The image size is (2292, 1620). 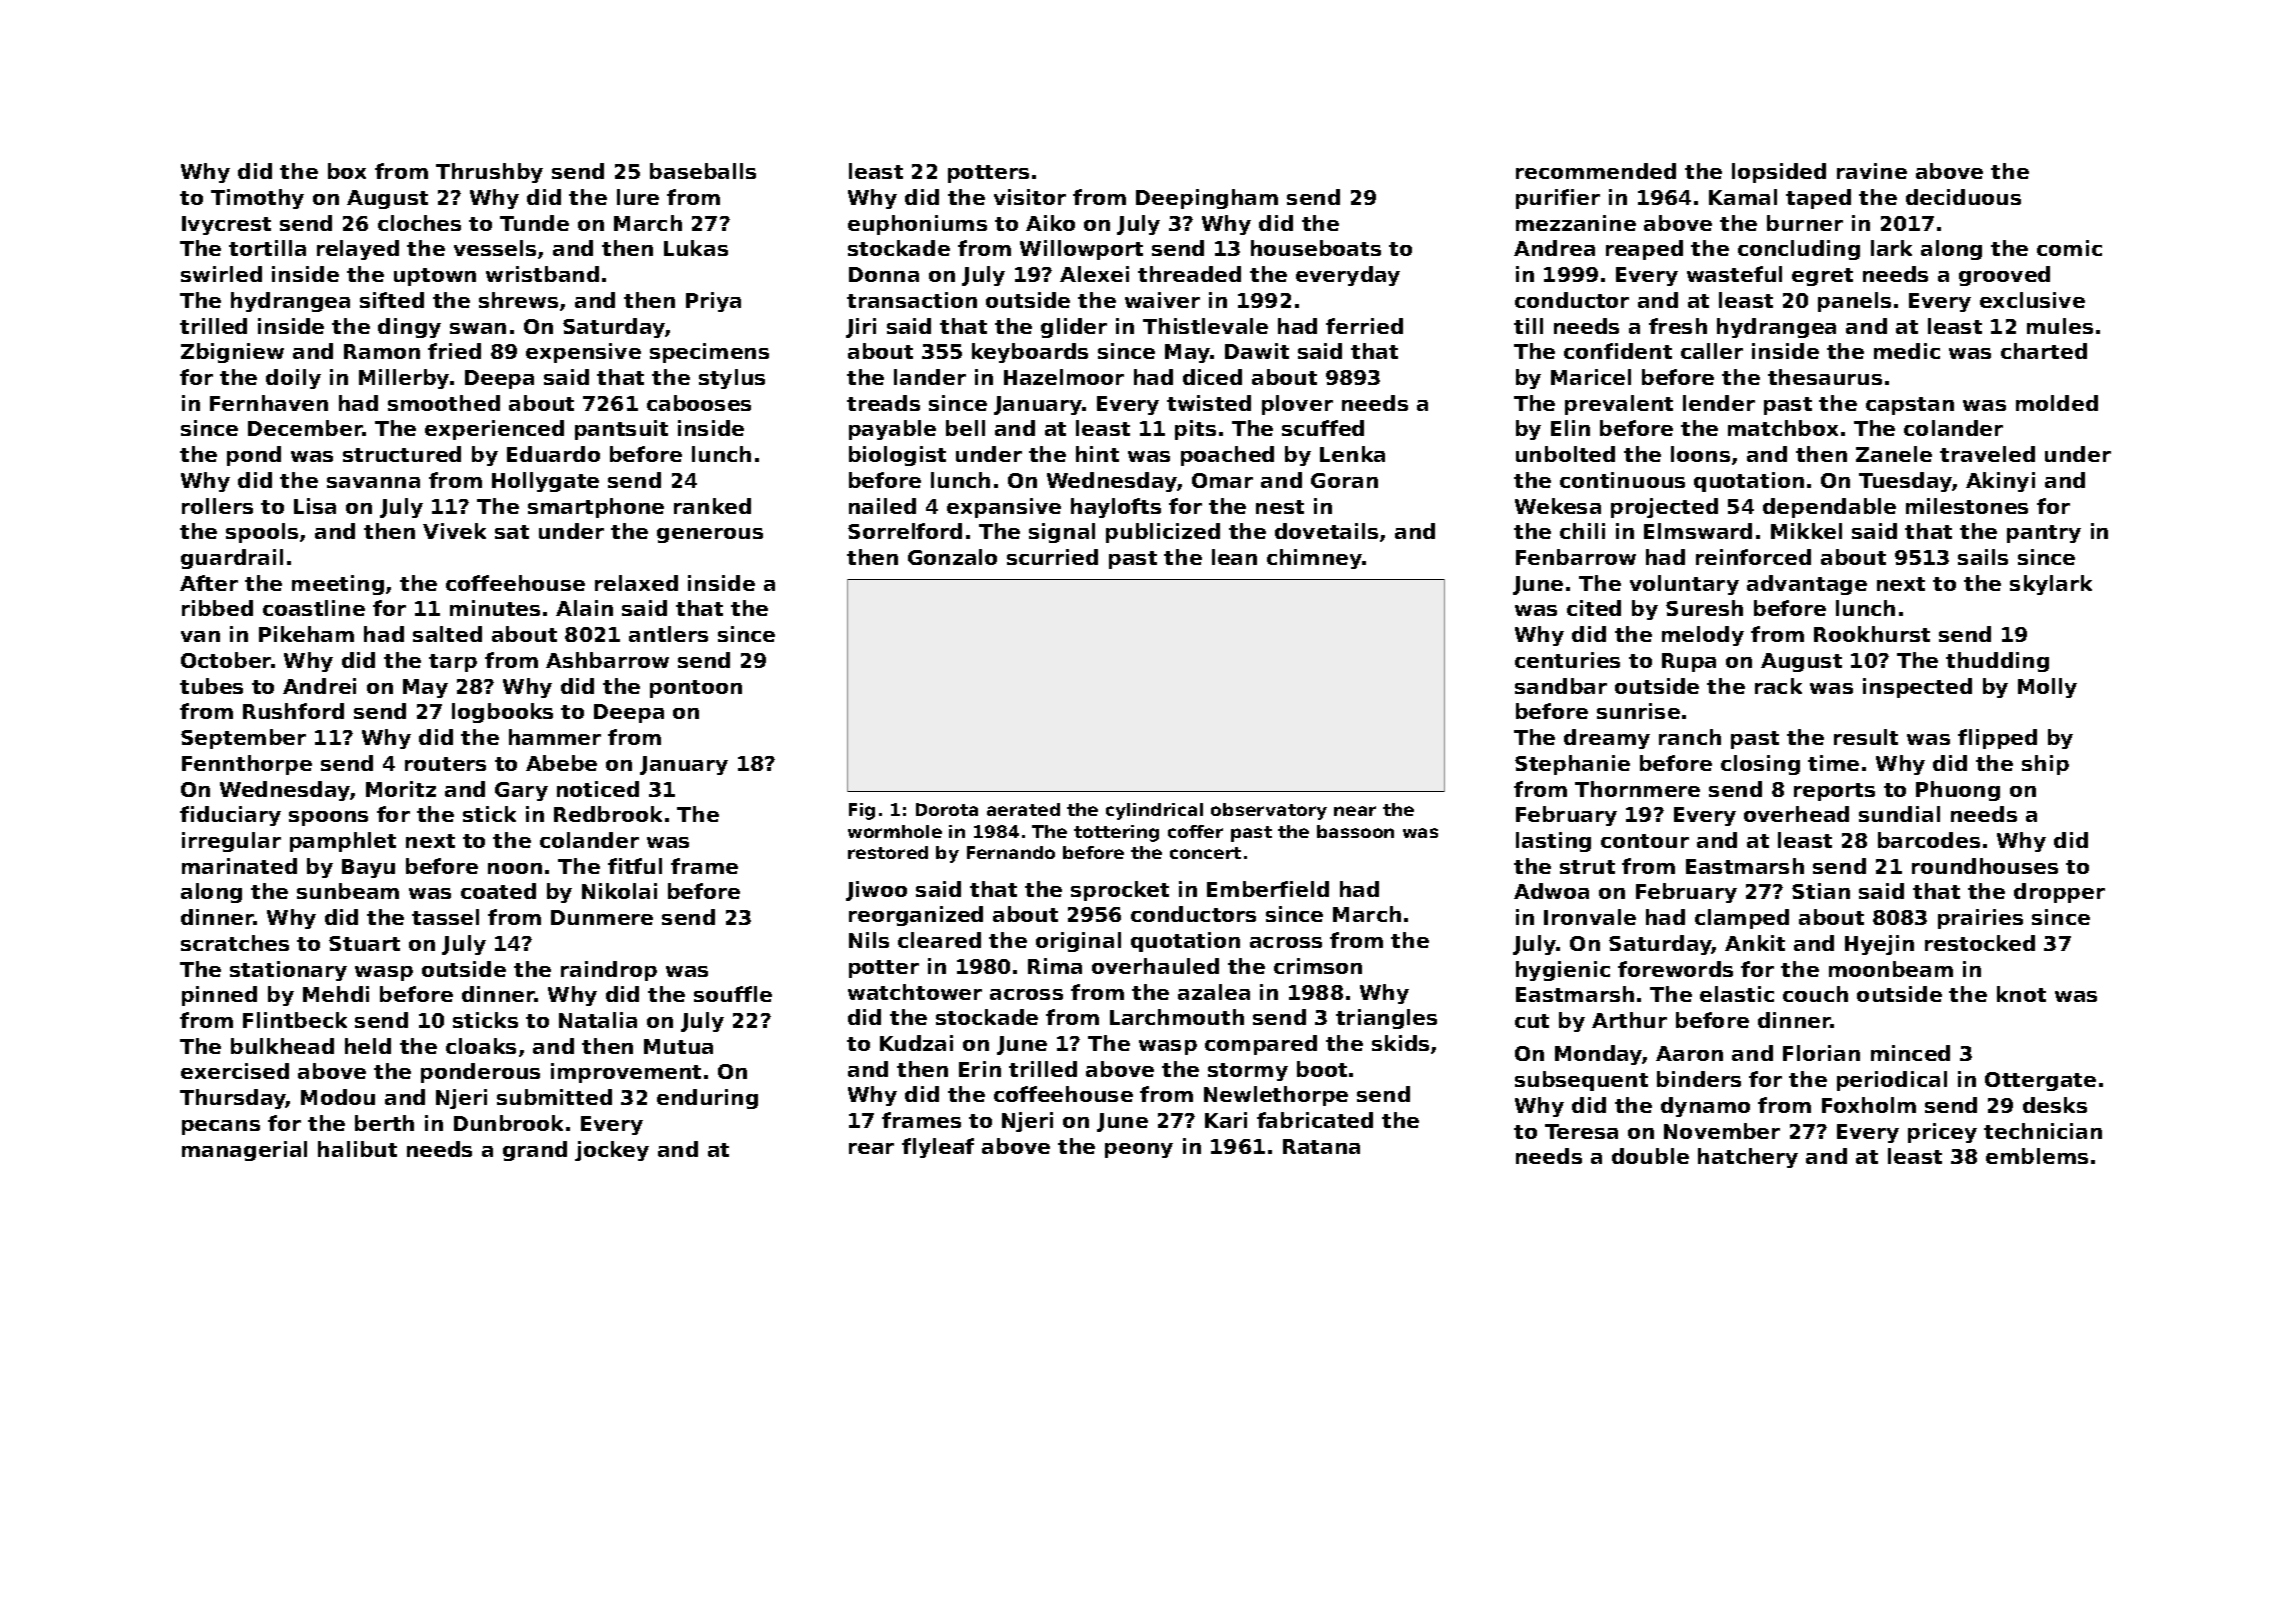 I want to click on comic, so click(x=2069, y=248).
